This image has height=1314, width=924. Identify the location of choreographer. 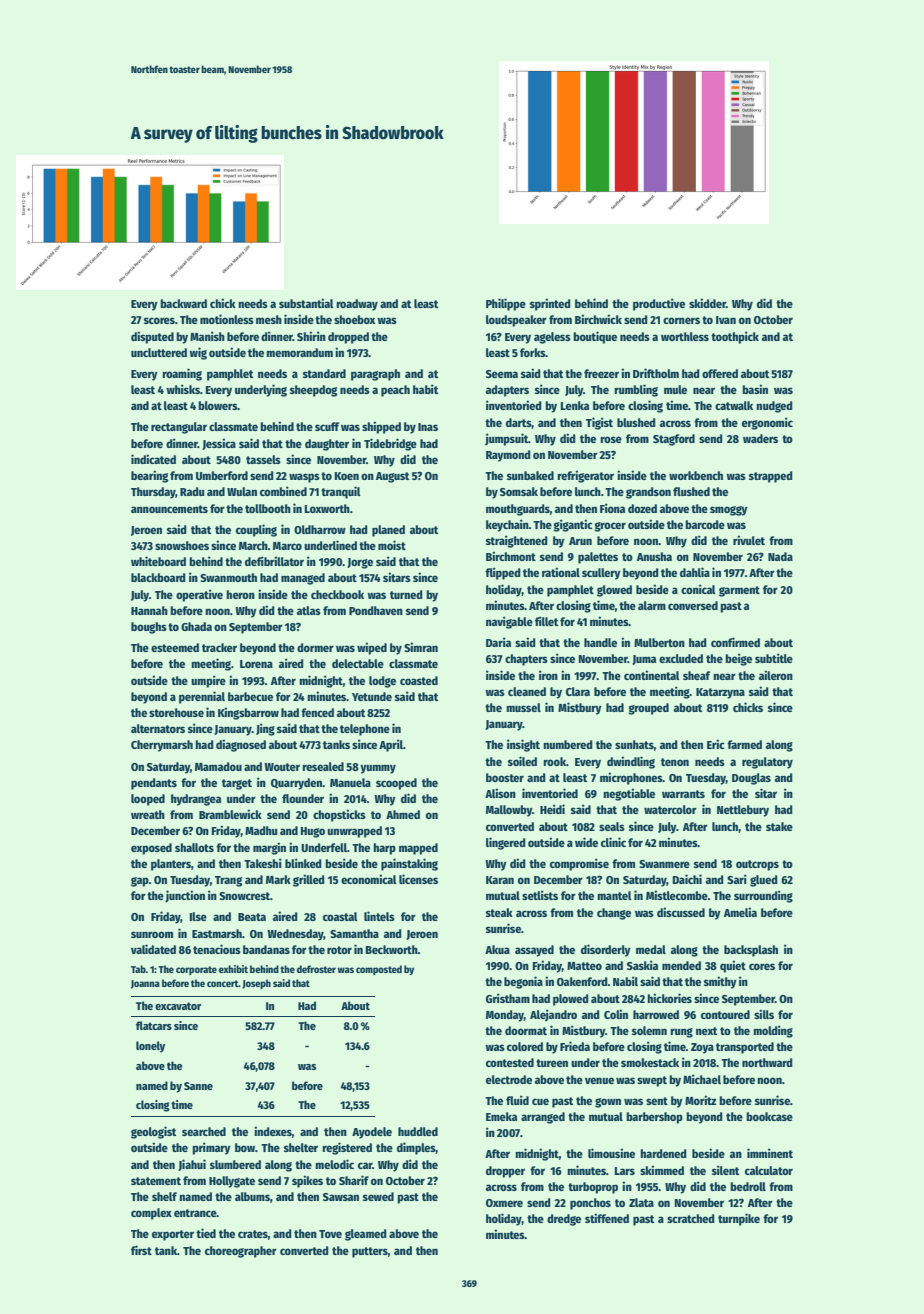
(241, 1252).
